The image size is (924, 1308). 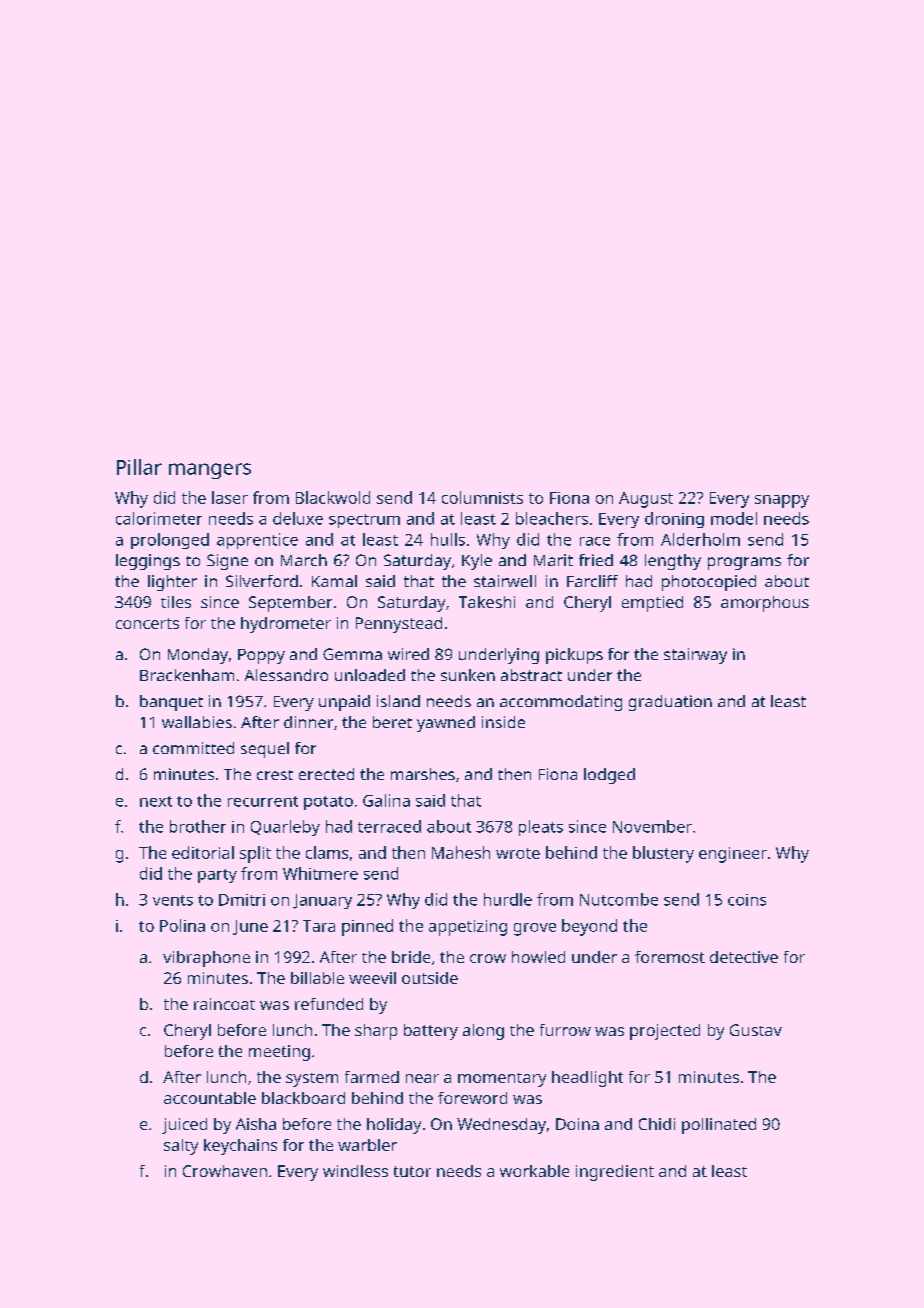 What do you see at coordinates (326, 774) in the document?
I see `erected` at bounding box center [326, 774].
